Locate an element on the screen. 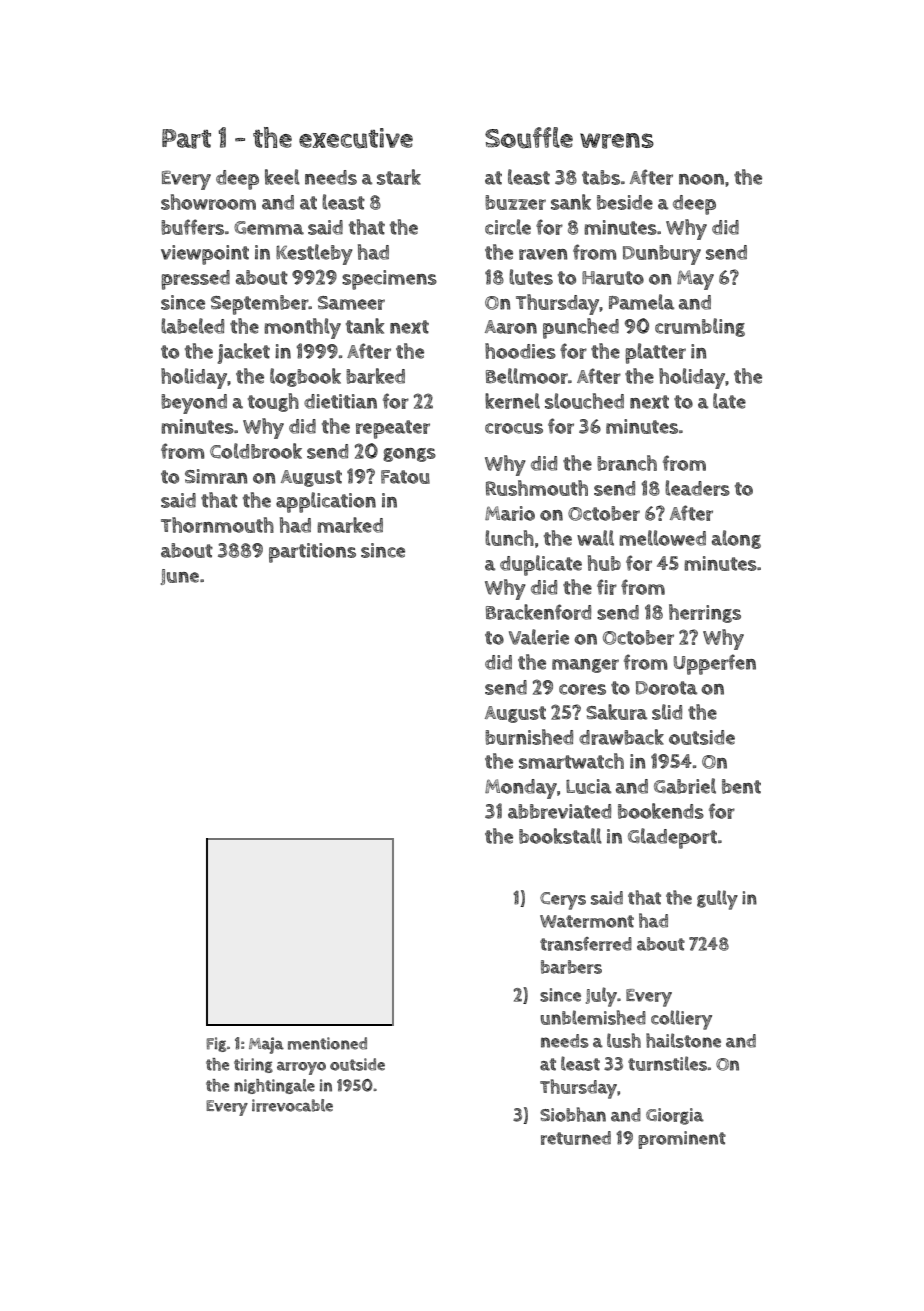 The width and height of the screenshot is (924, 1311). marked is located at coordinates (350, 525).
